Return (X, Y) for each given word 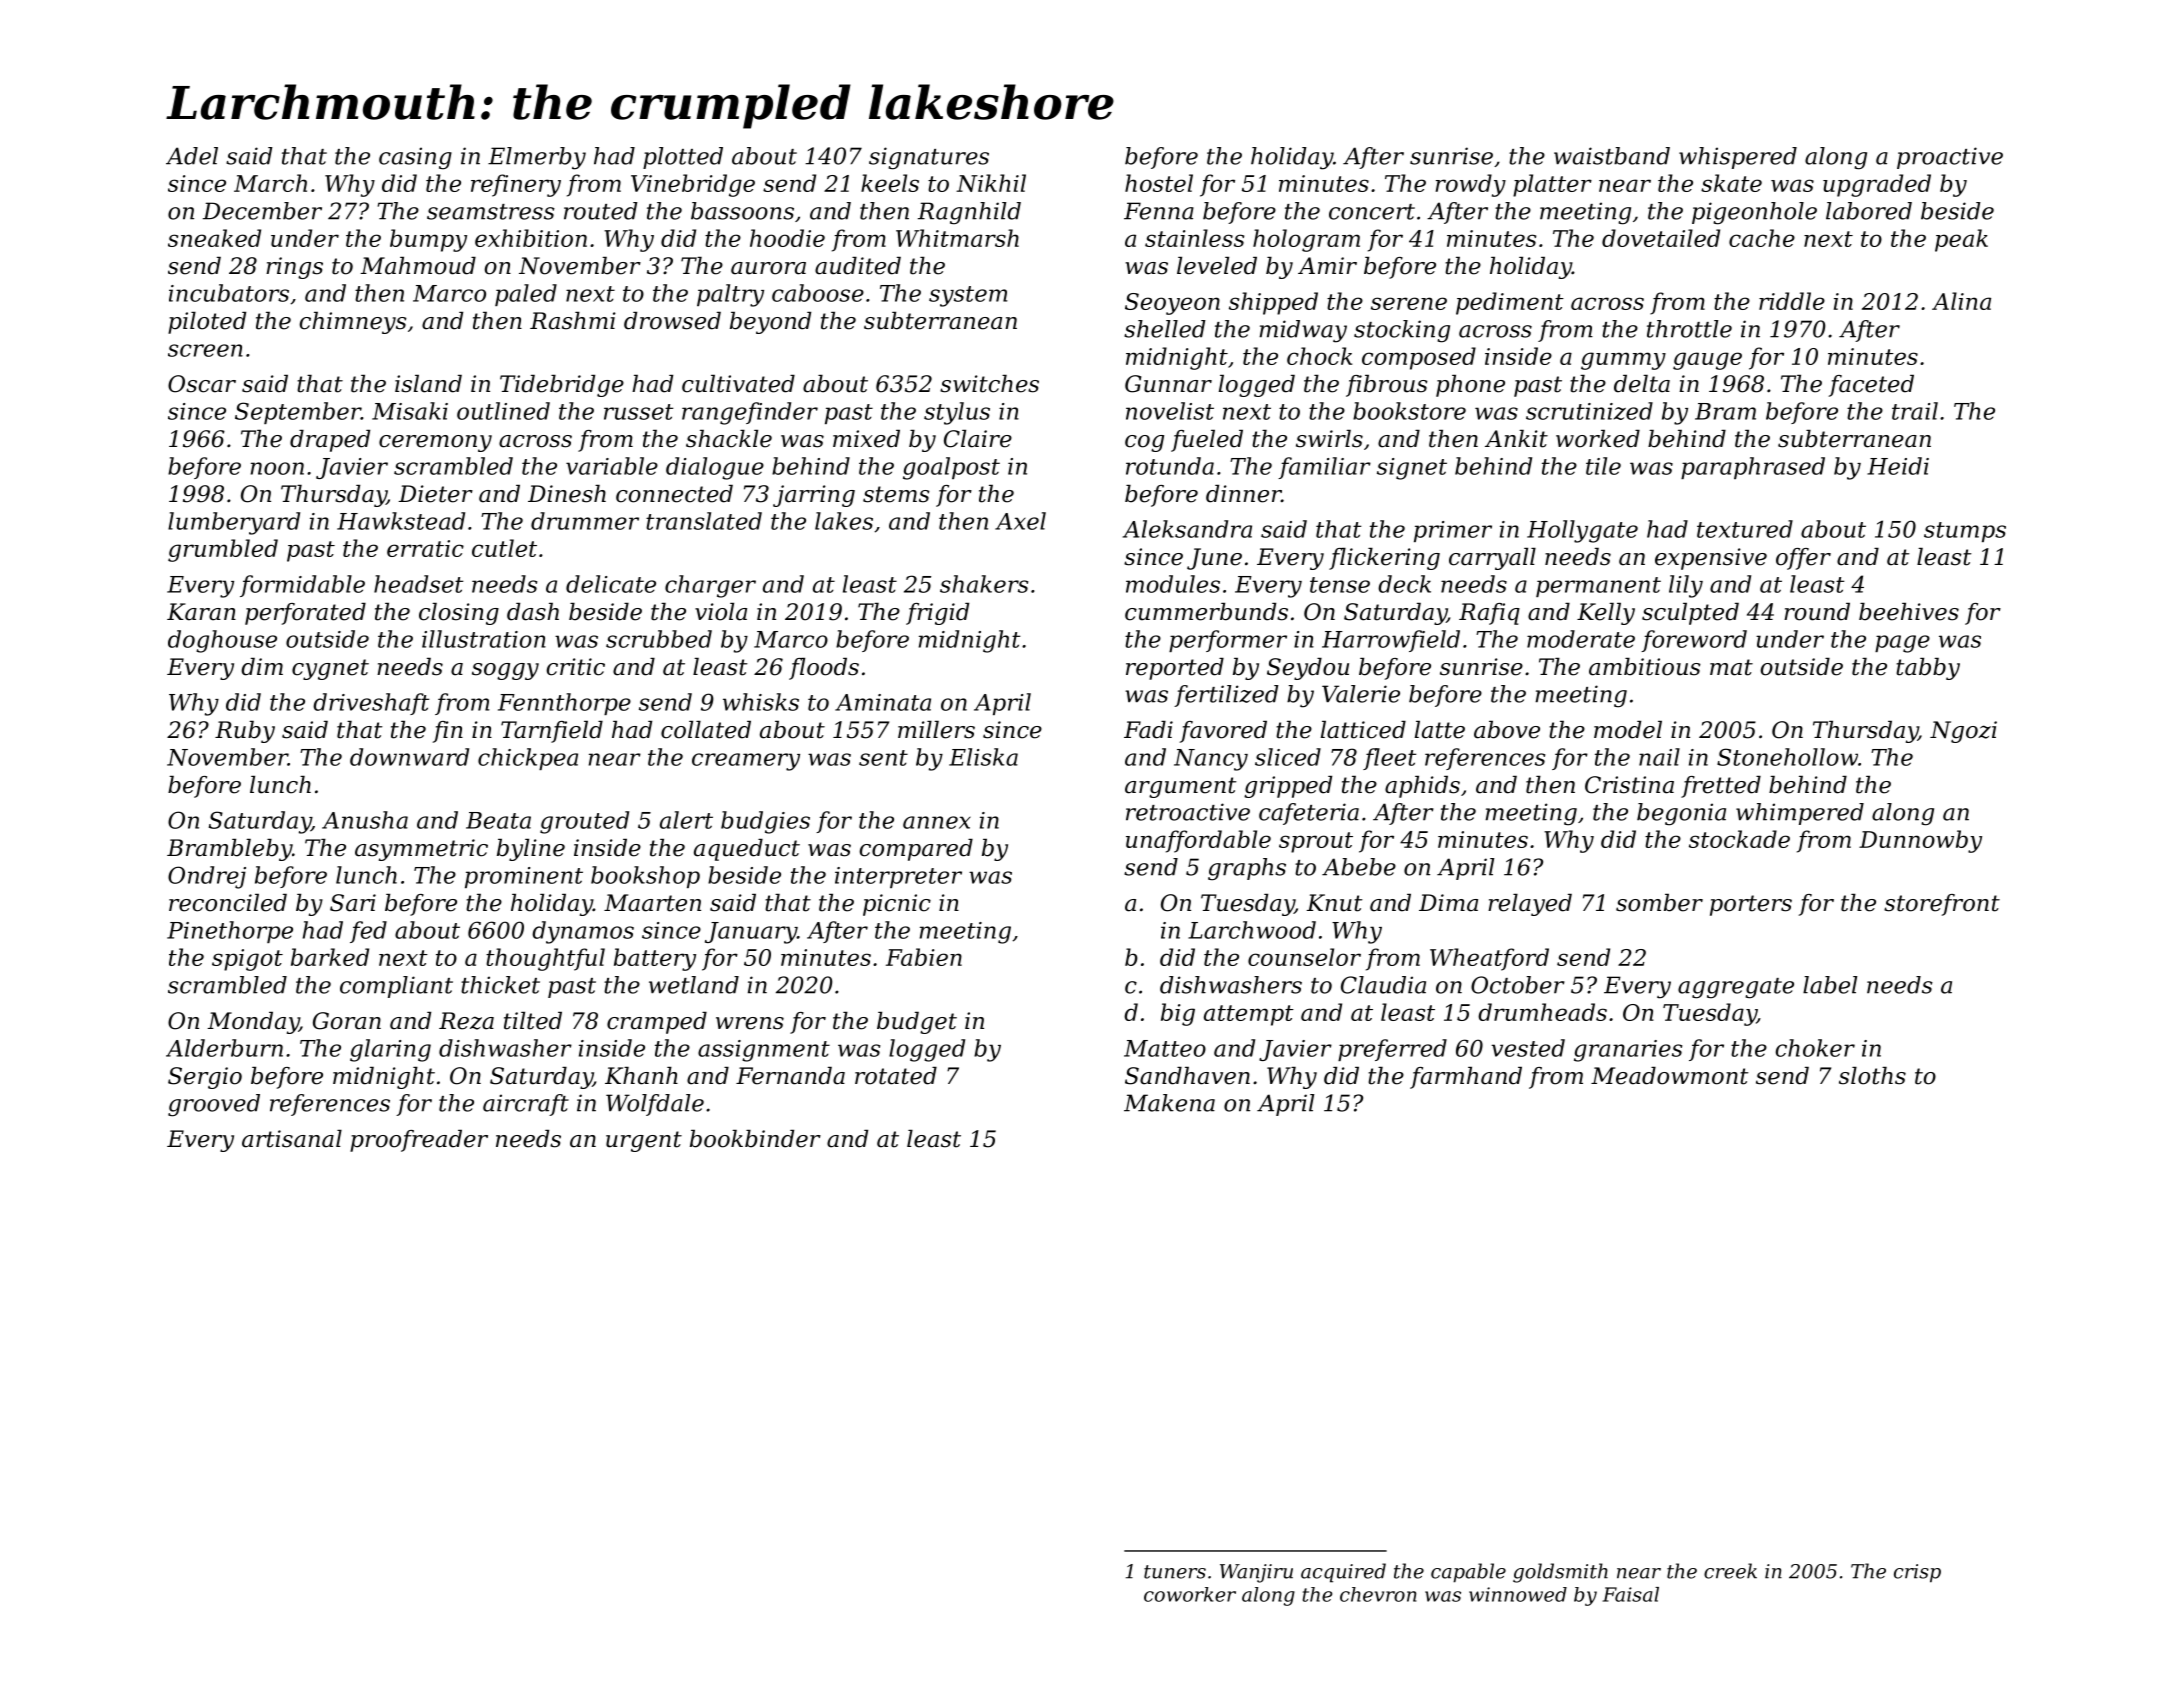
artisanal (292, 1139)
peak (1961, 240)
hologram (1306, 240)
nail (1659, 757)
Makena (1169, 1103)
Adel (192, 156)
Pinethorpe (230, 932)
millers (936, 730)
